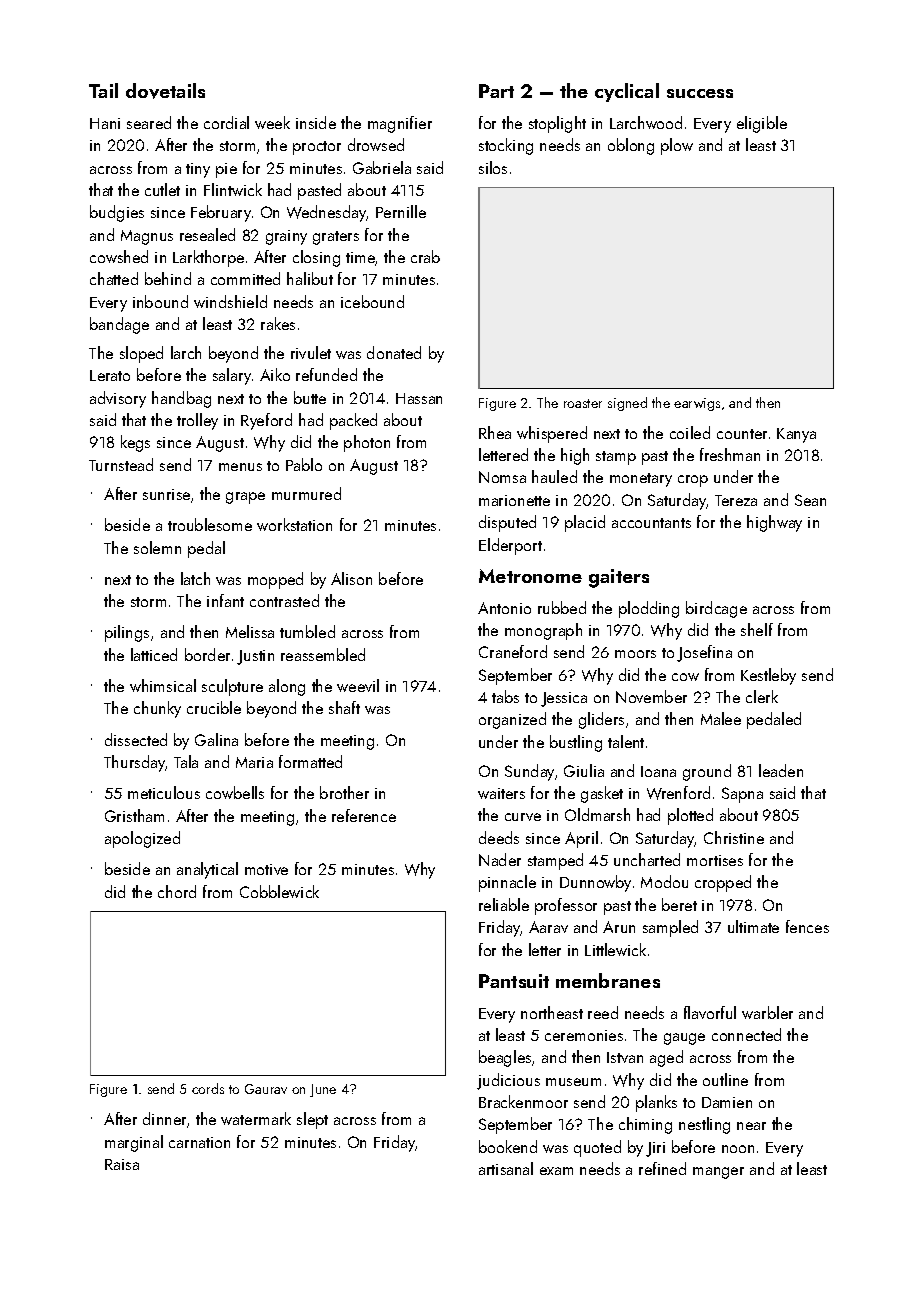  What do you see at coordinates (718, 1173) in the screenshot?
I see `manger` at bounding box center [718, 1173].
